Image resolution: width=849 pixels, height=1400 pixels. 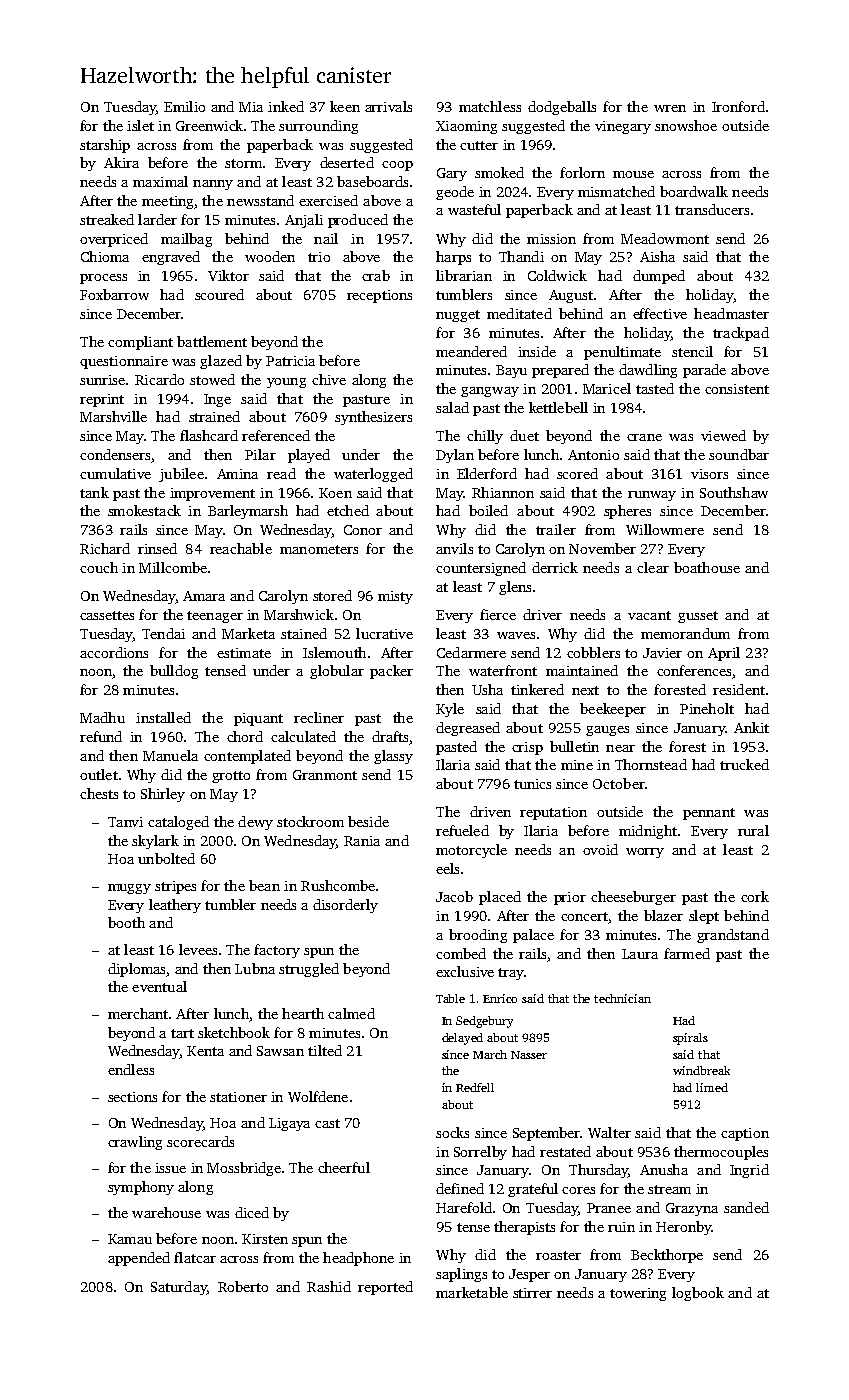 I want to click on brooding, so click(x=478, y=936).
